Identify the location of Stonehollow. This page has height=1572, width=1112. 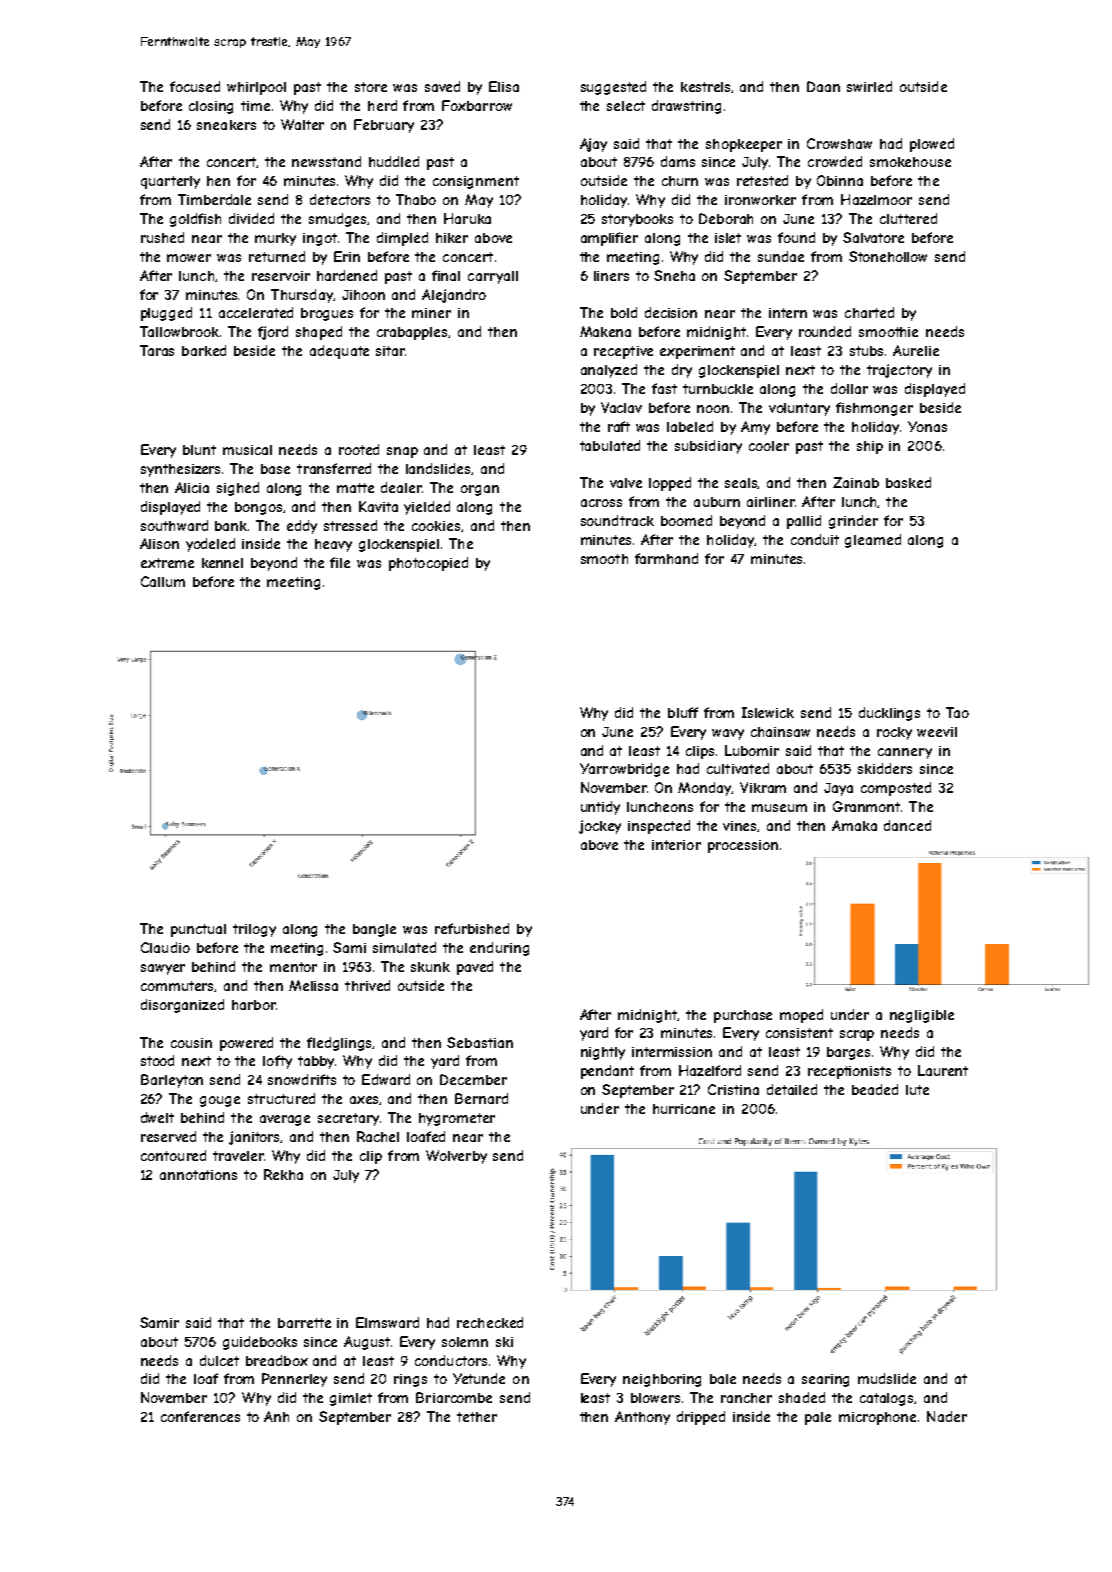
(888, 256).
